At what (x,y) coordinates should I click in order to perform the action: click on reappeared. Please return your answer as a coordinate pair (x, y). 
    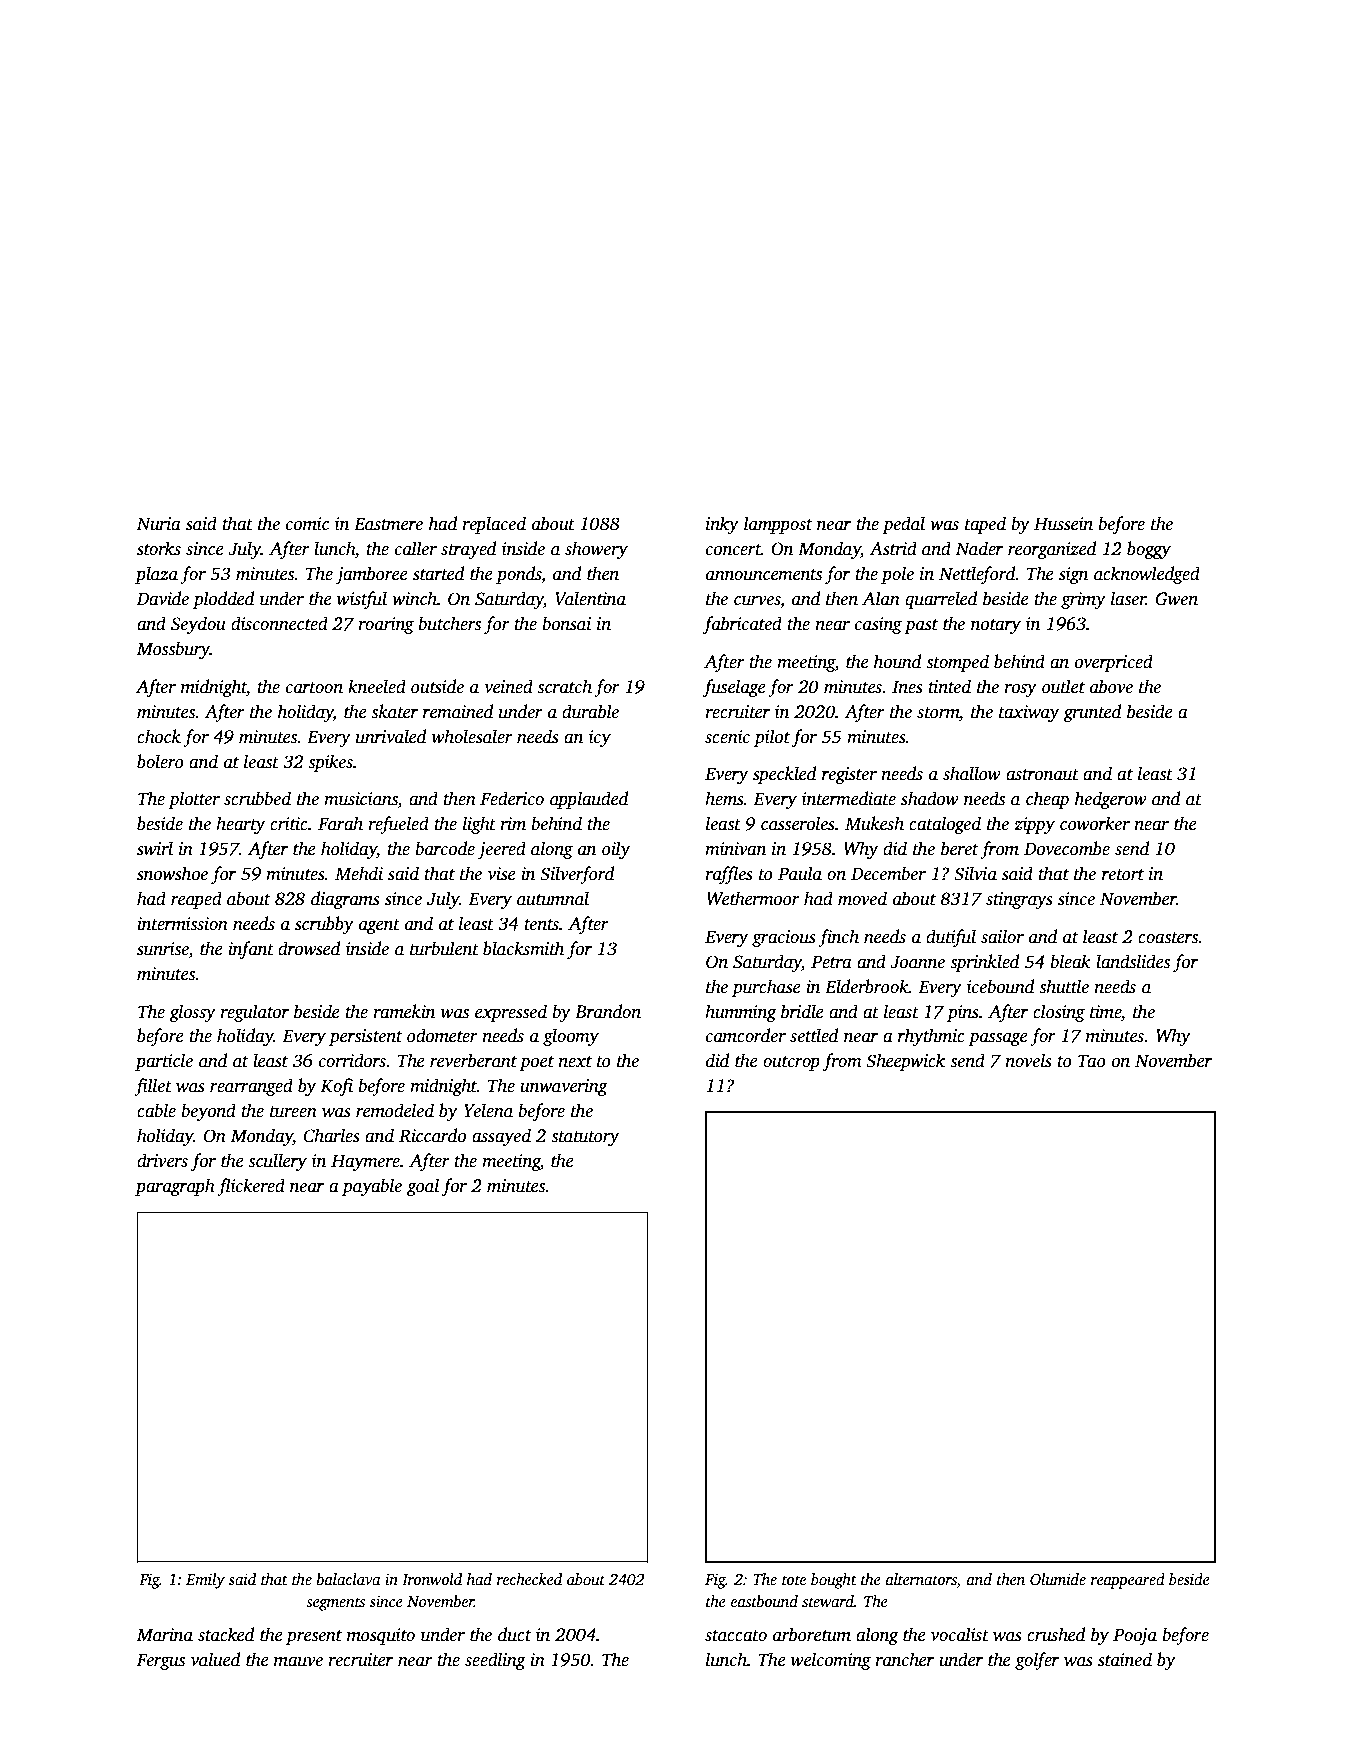
    Looking at the image, I should click on (1128, 1581).
